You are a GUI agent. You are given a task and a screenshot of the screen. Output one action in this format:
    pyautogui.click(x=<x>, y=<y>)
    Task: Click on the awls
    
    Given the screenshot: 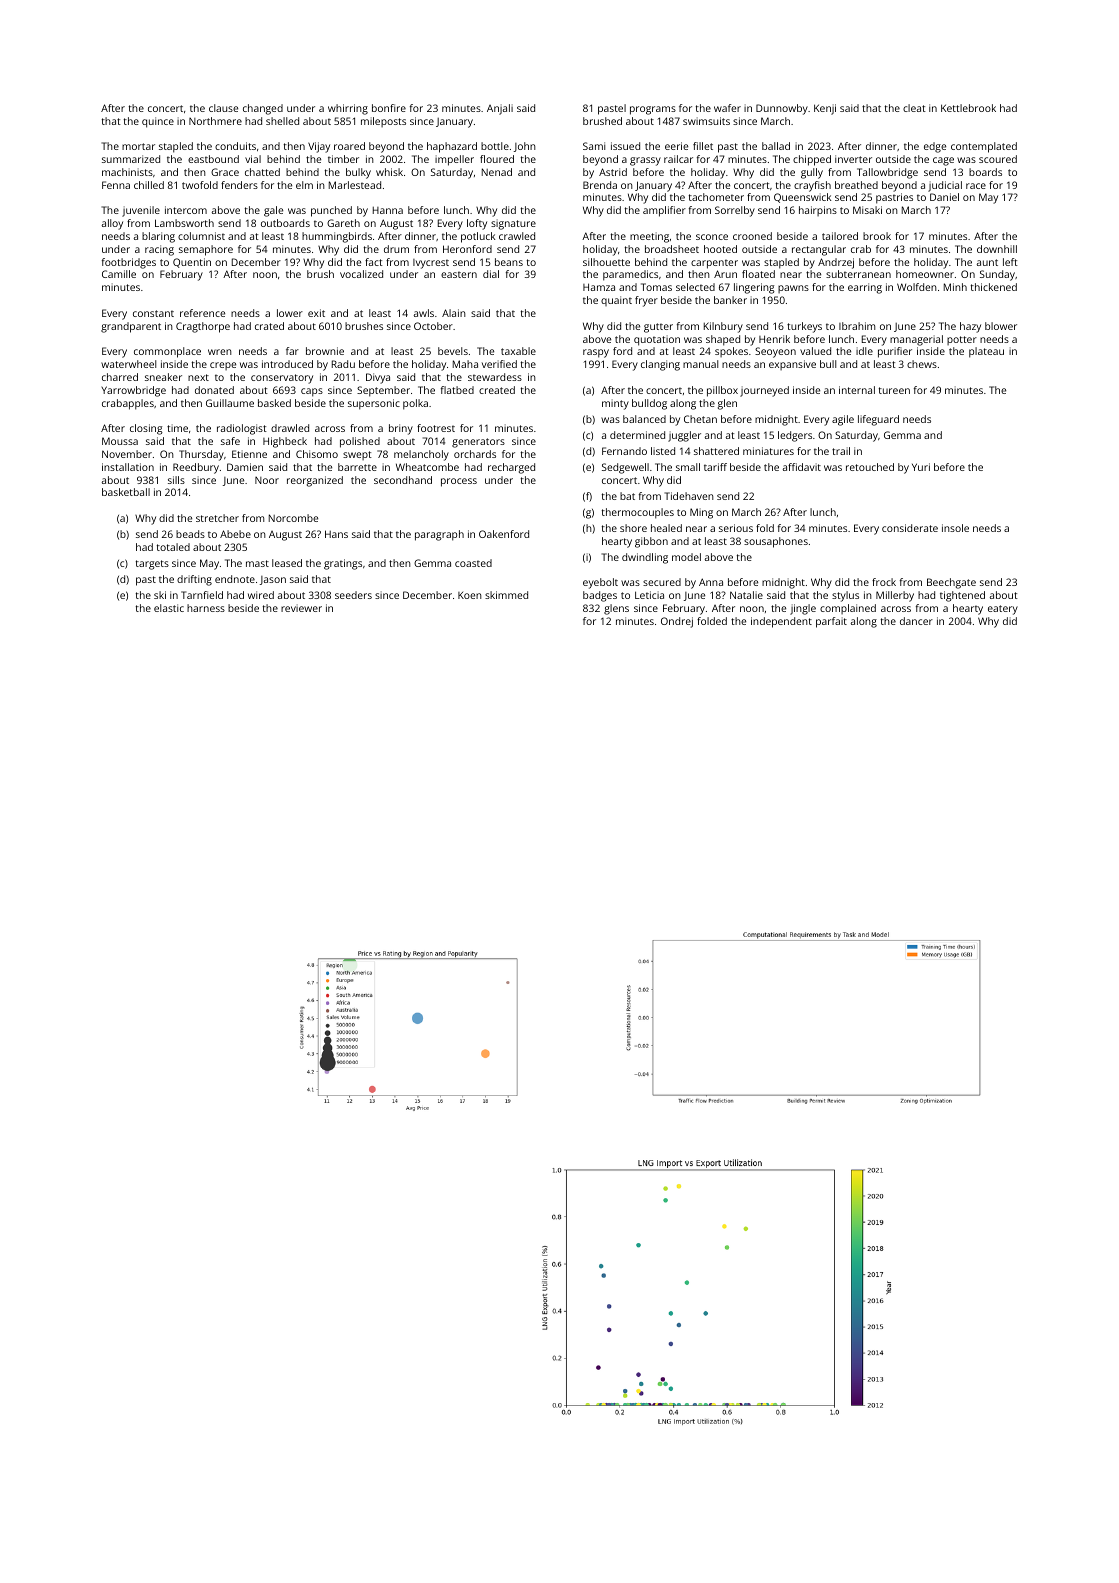 What is the action you would take?
    pyautogui.click(x=424, y=313)
